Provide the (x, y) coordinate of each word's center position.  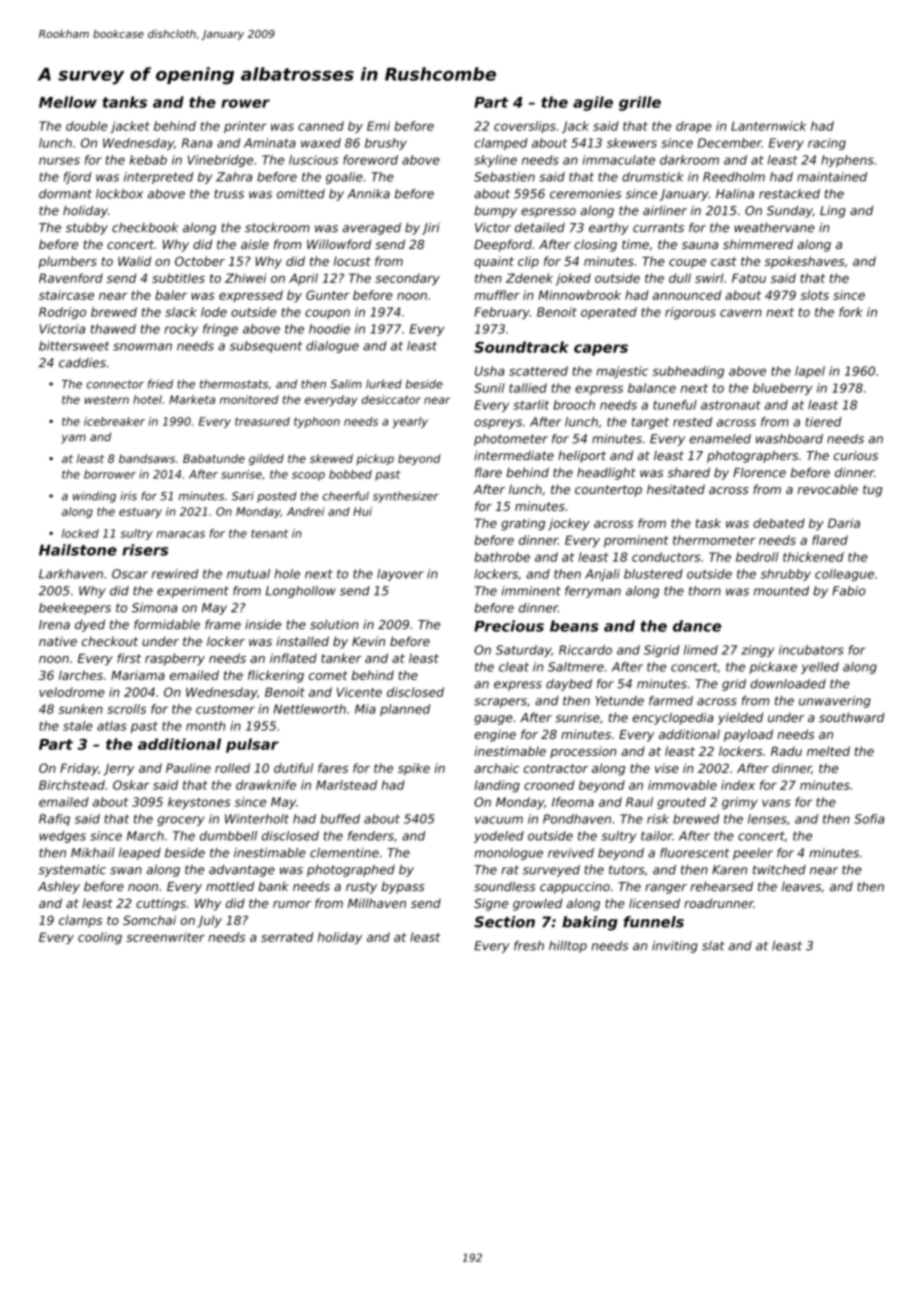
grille (640, 103)
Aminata (270, 143)
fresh (529, 946)
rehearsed (721, 886)
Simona (155, 608)
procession (583, 752)
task (708, 523)
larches (81, 675)
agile (593, 103)
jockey (569, 524)
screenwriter (166, 937)
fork (851, 312)
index (738, 785)
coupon (327, 314)
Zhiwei (245, 278)
